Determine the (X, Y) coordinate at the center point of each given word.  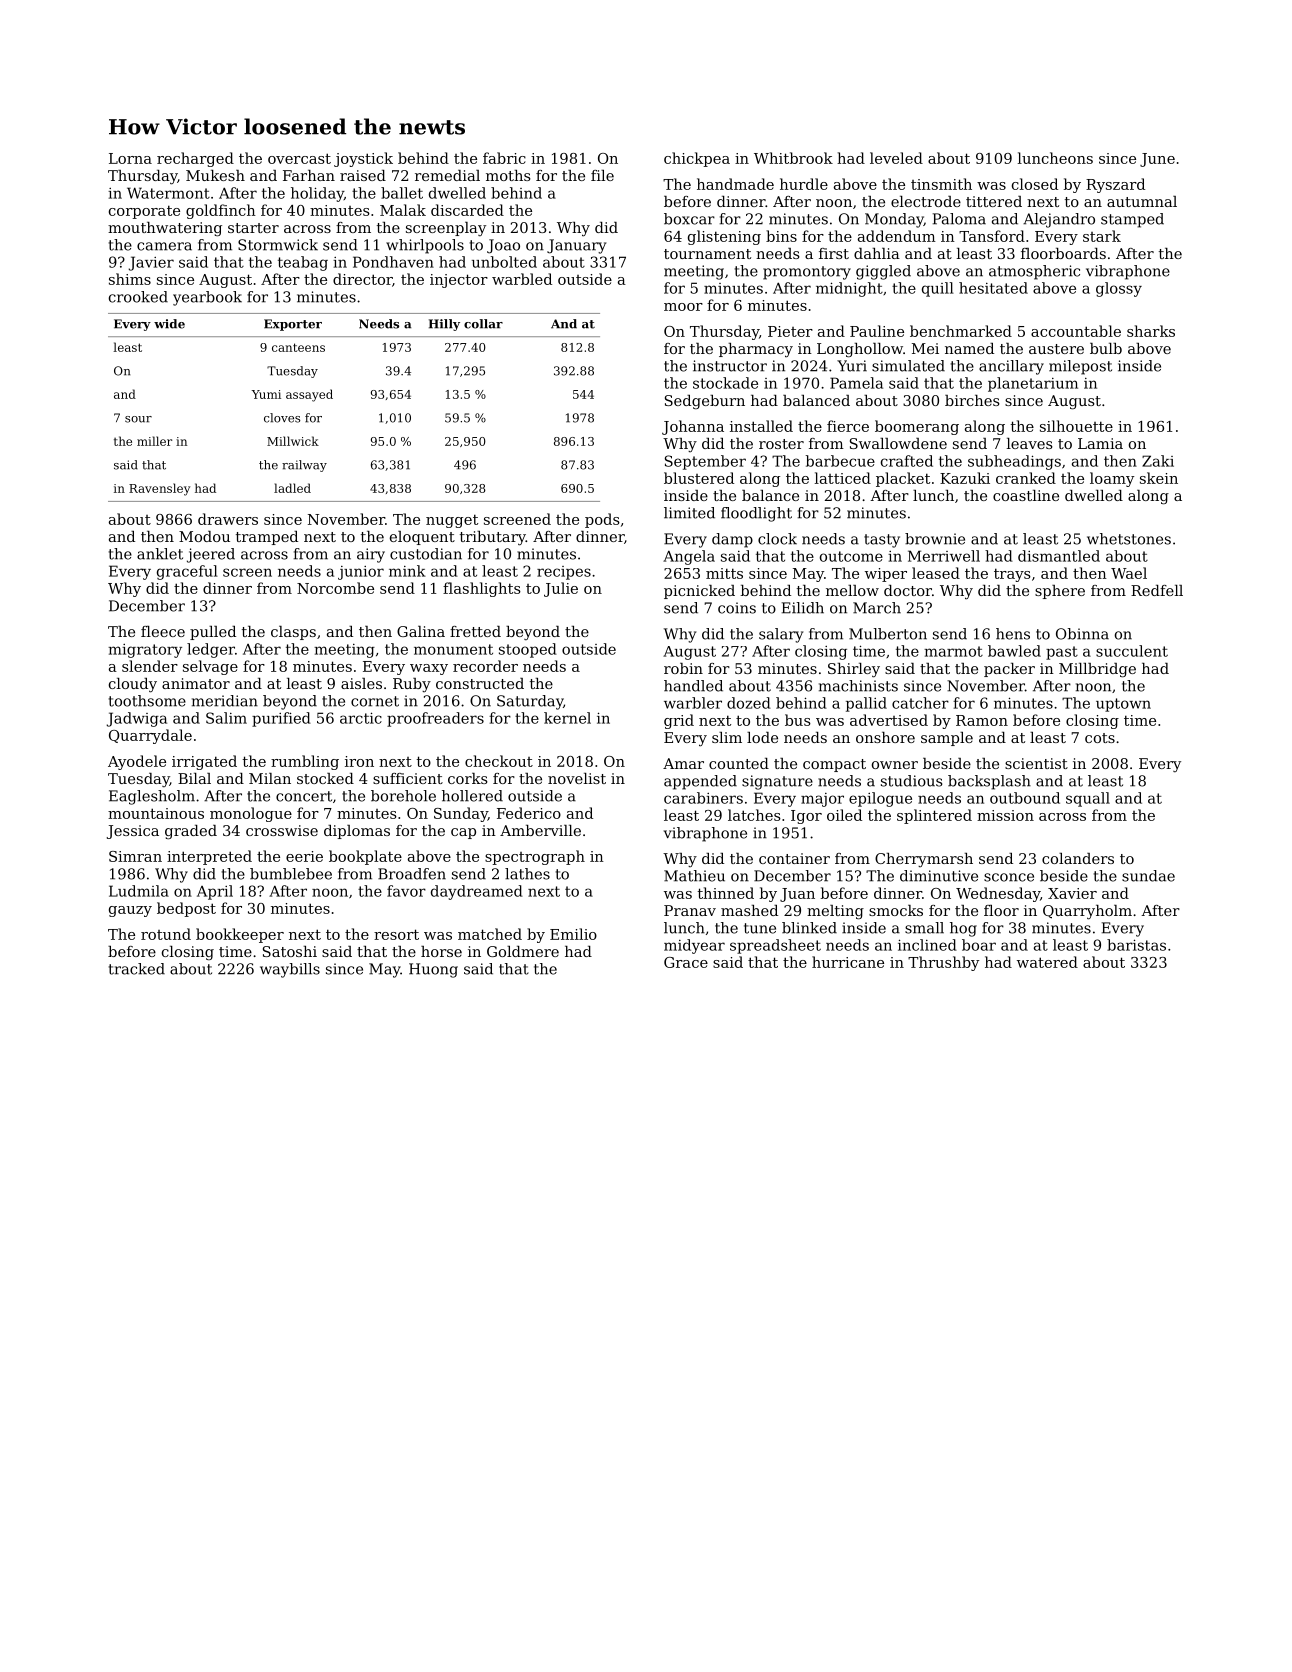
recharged (195, 159)
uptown (1123, 705)
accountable (1076, 331)
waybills (290, 970)
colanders (1078, 858)
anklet (160, 554)
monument (453, 649)
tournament (707, 254)
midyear (694, 946)
